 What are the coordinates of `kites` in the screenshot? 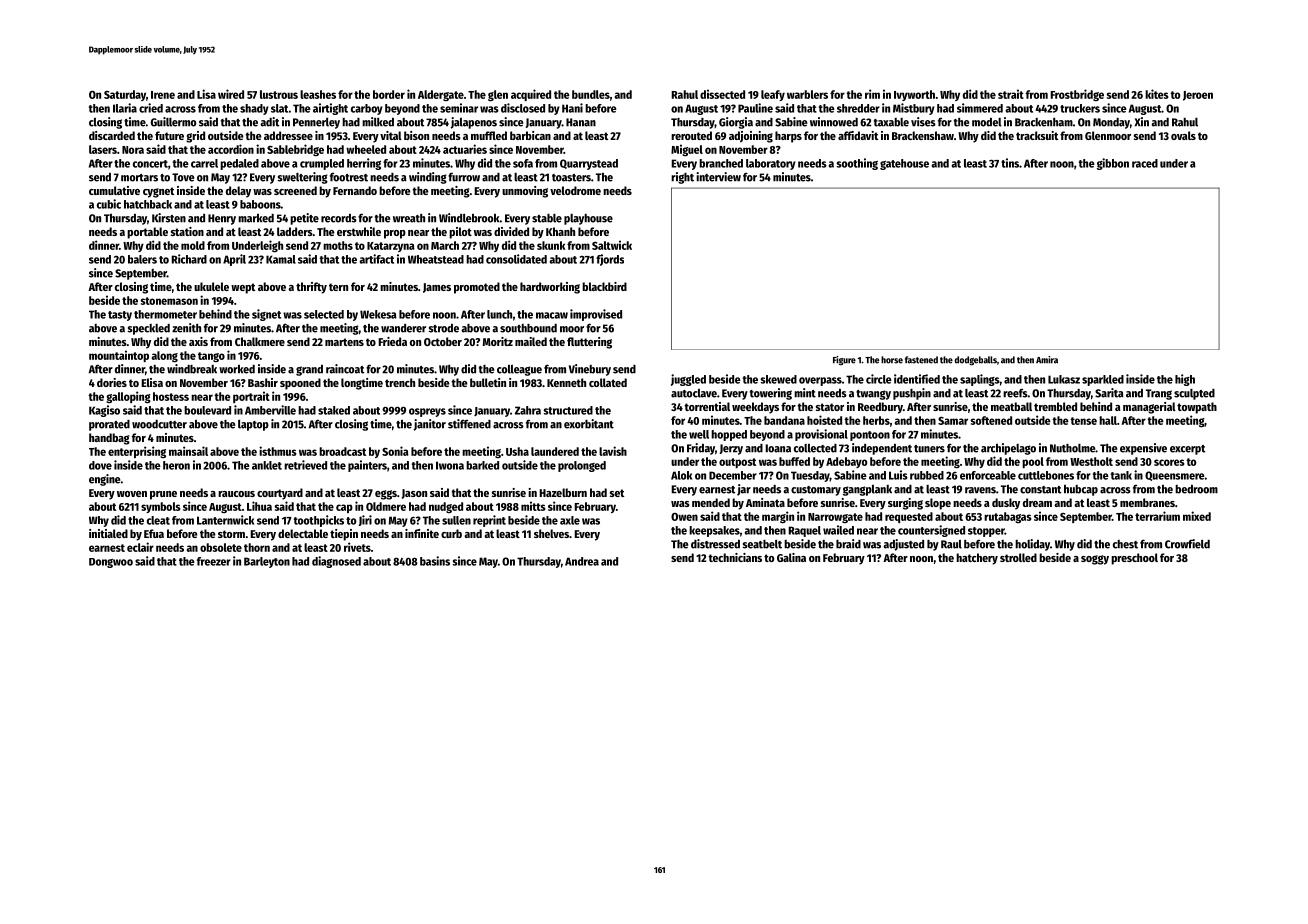 It's located at (1157, 94).
